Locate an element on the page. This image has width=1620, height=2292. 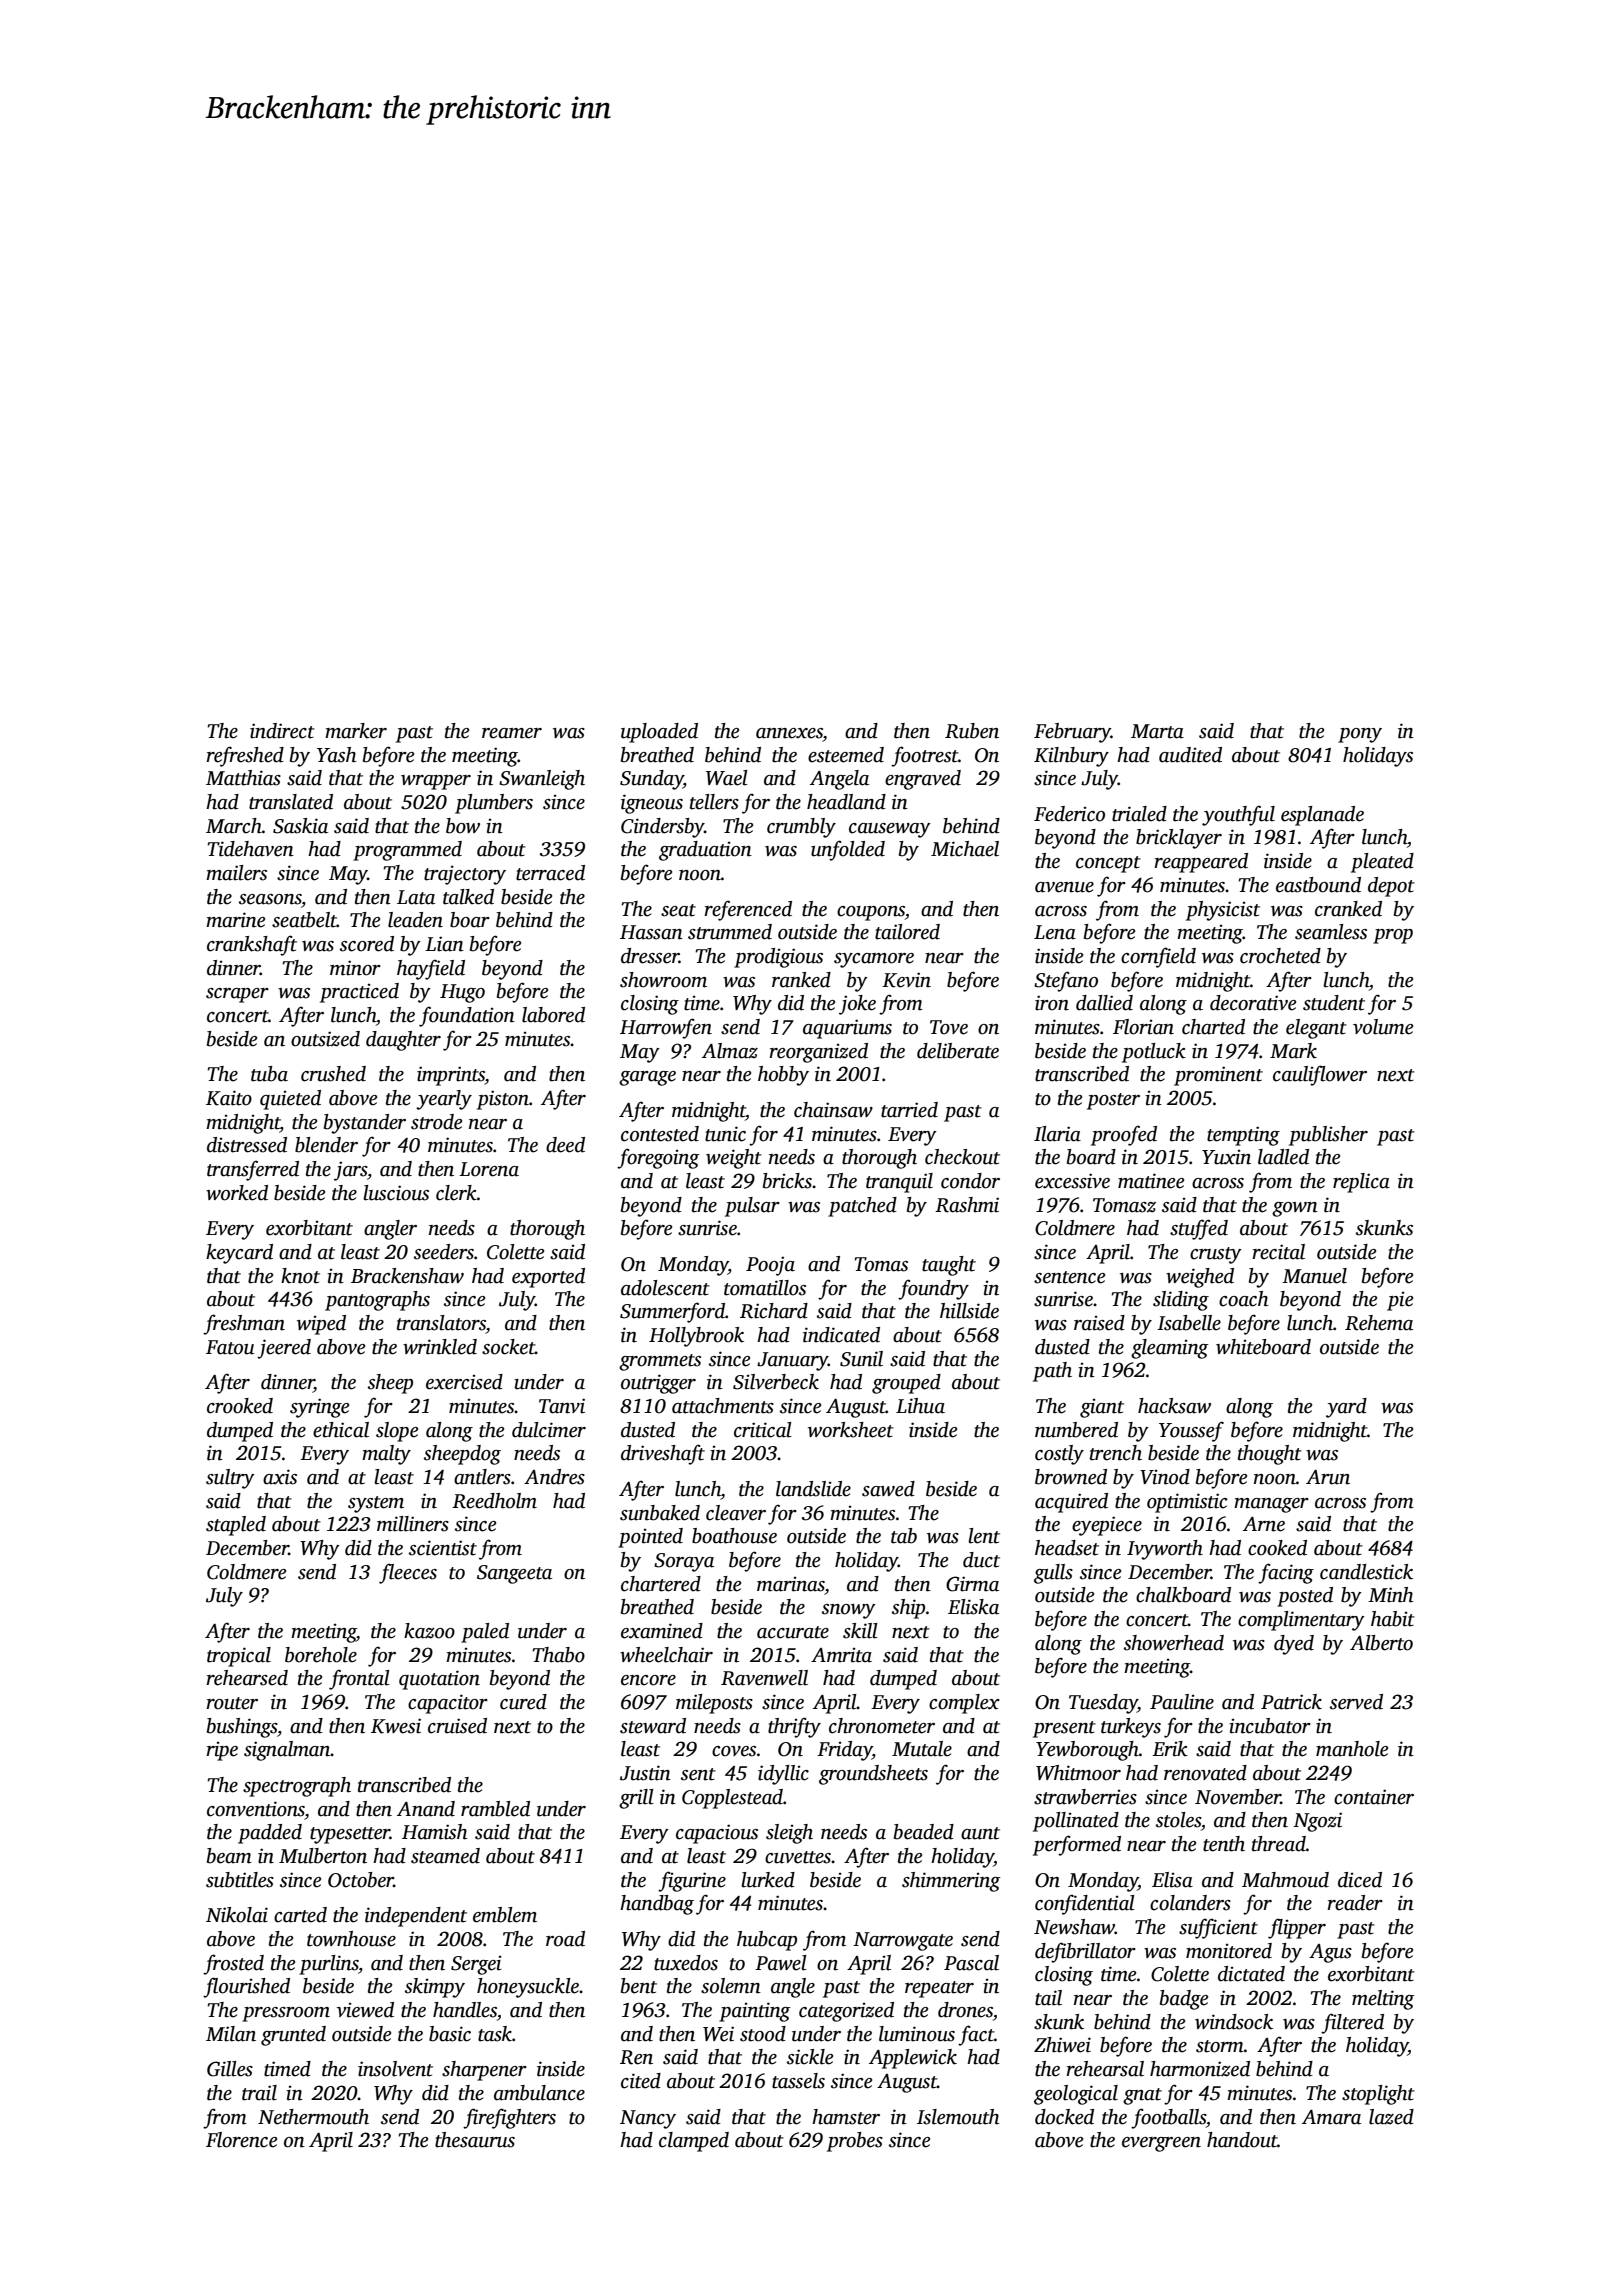
sultry is located at coordinates (230, 1479).
